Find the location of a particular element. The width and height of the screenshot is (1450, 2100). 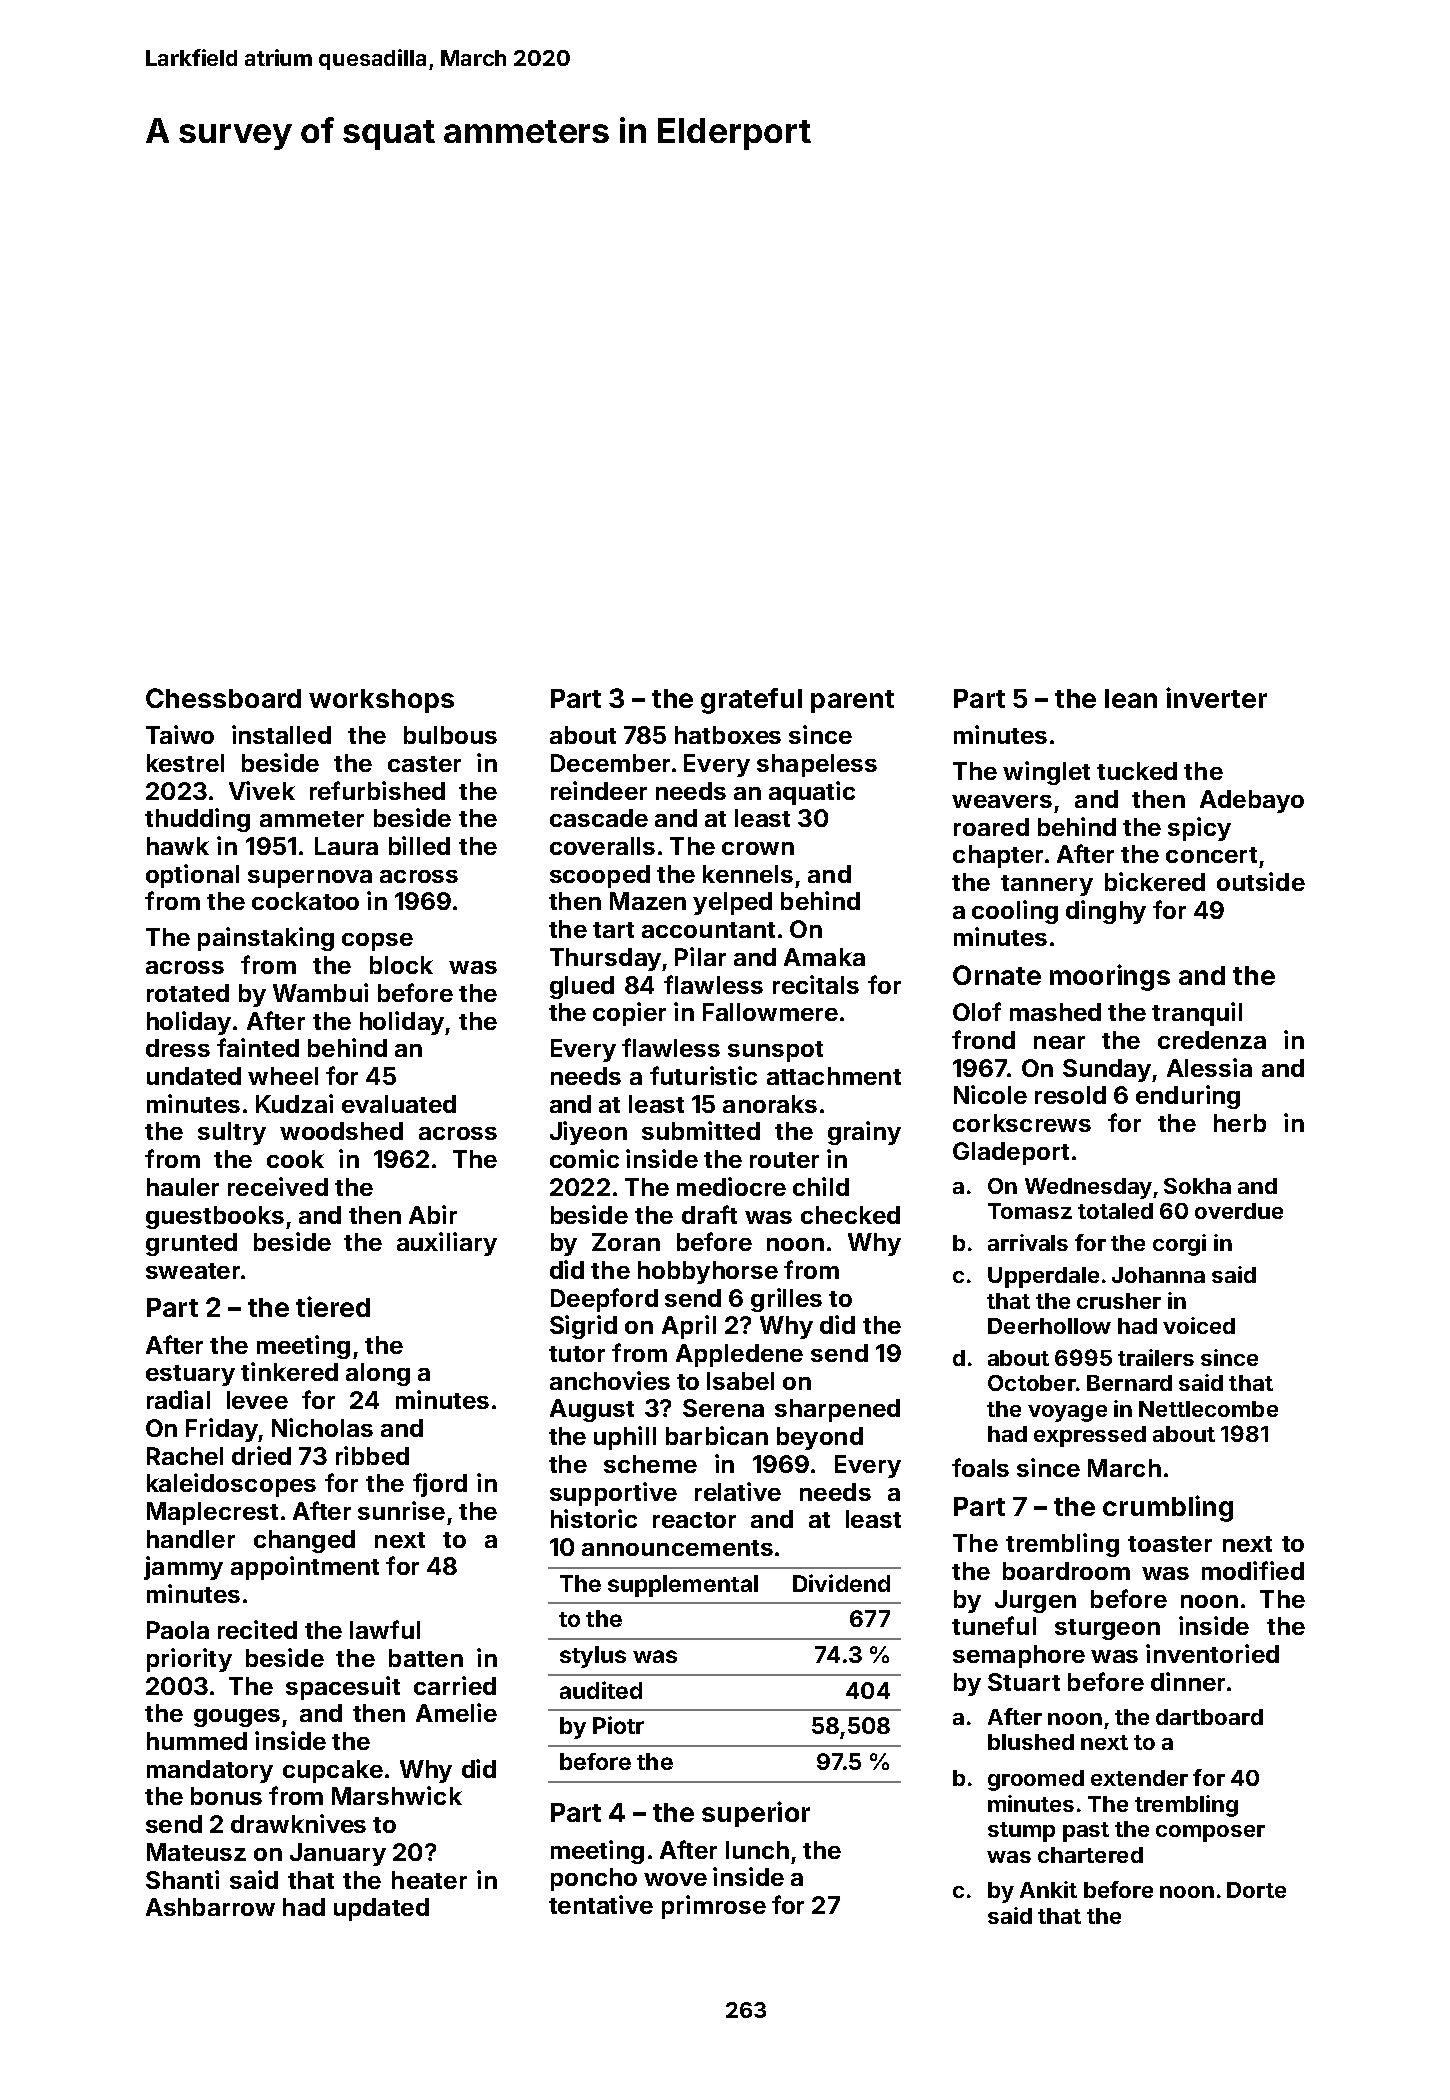

Taiwo is located at coordinates (180, 734).
